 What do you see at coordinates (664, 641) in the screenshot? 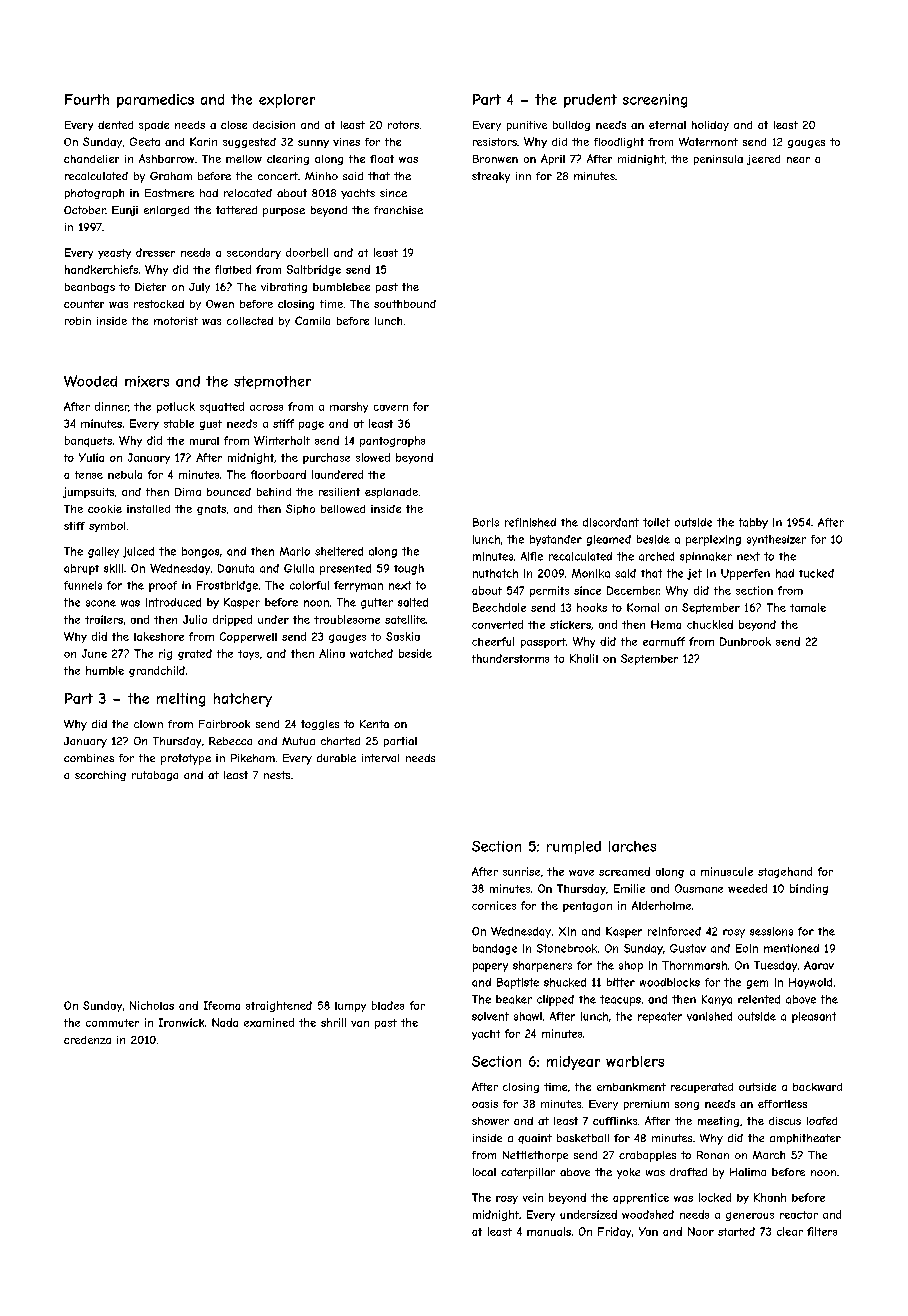
I see `earmuff` at bounding box center [664, 641].
